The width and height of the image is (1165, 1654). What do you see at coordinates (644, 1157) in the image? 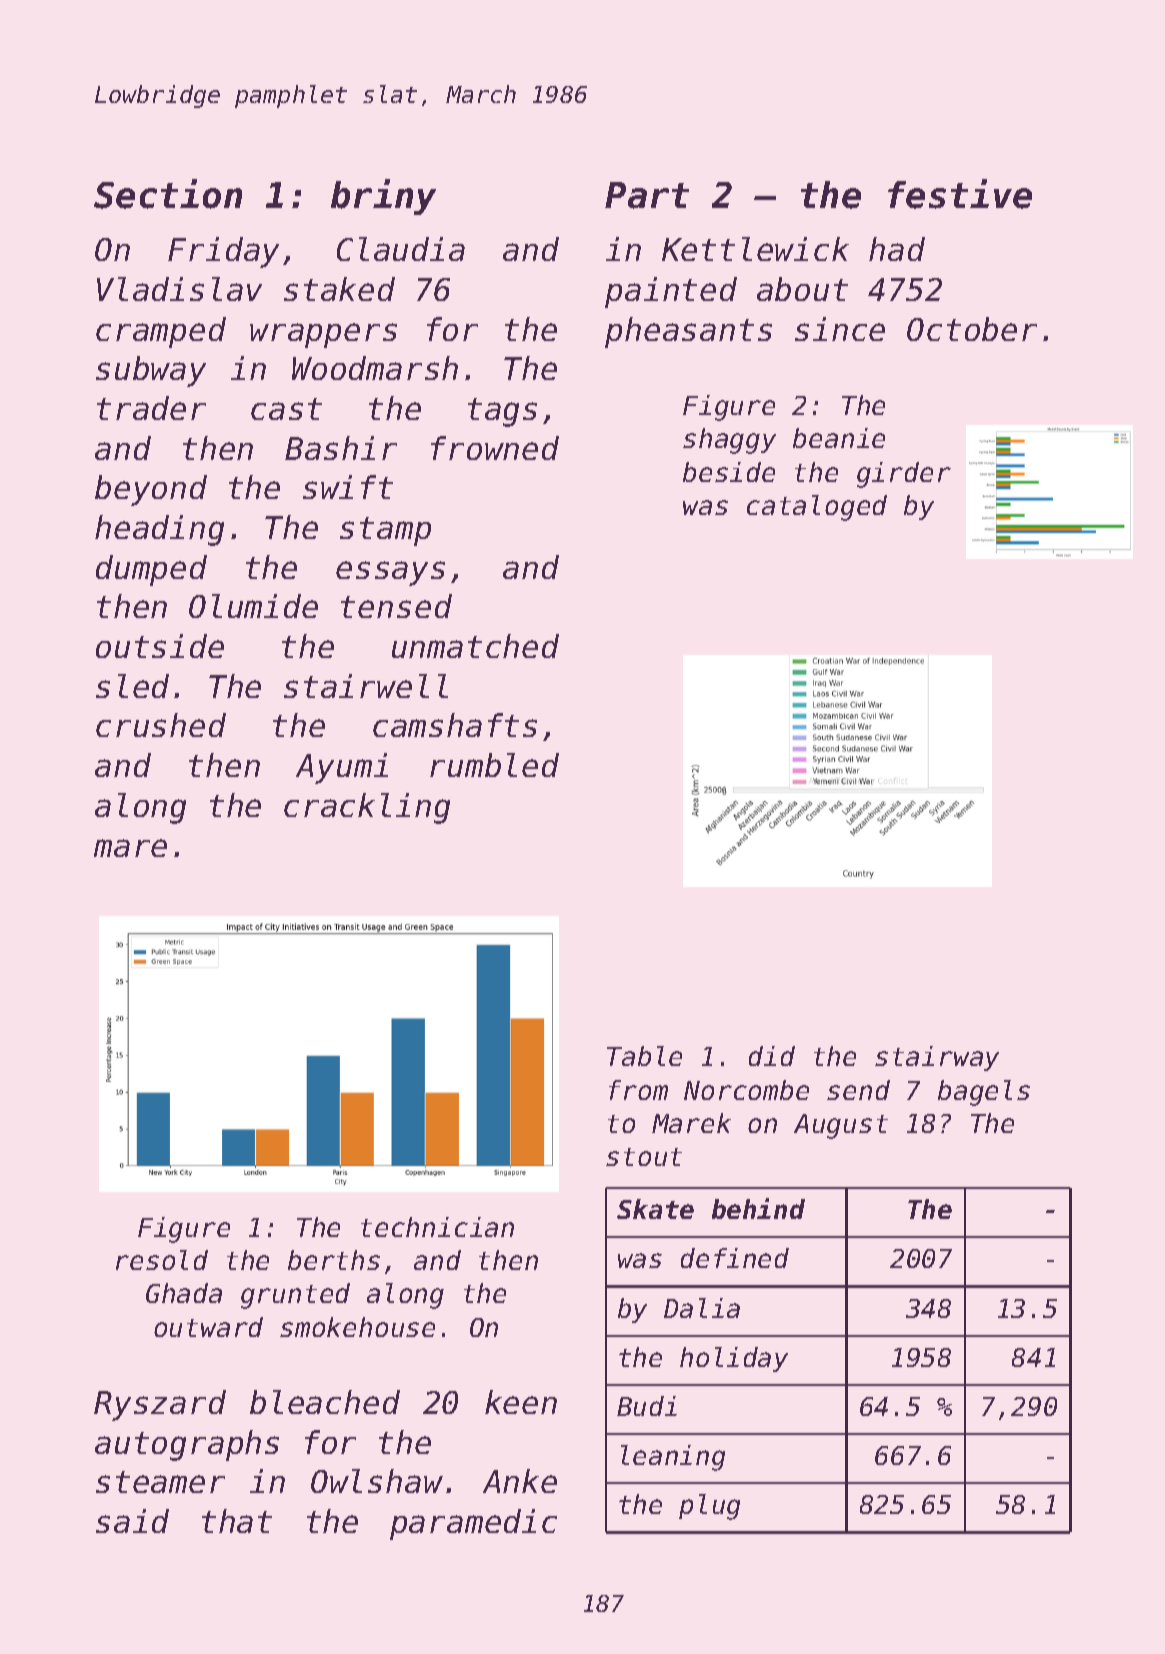
I see `stout` at bounding box center [644, 1157].
